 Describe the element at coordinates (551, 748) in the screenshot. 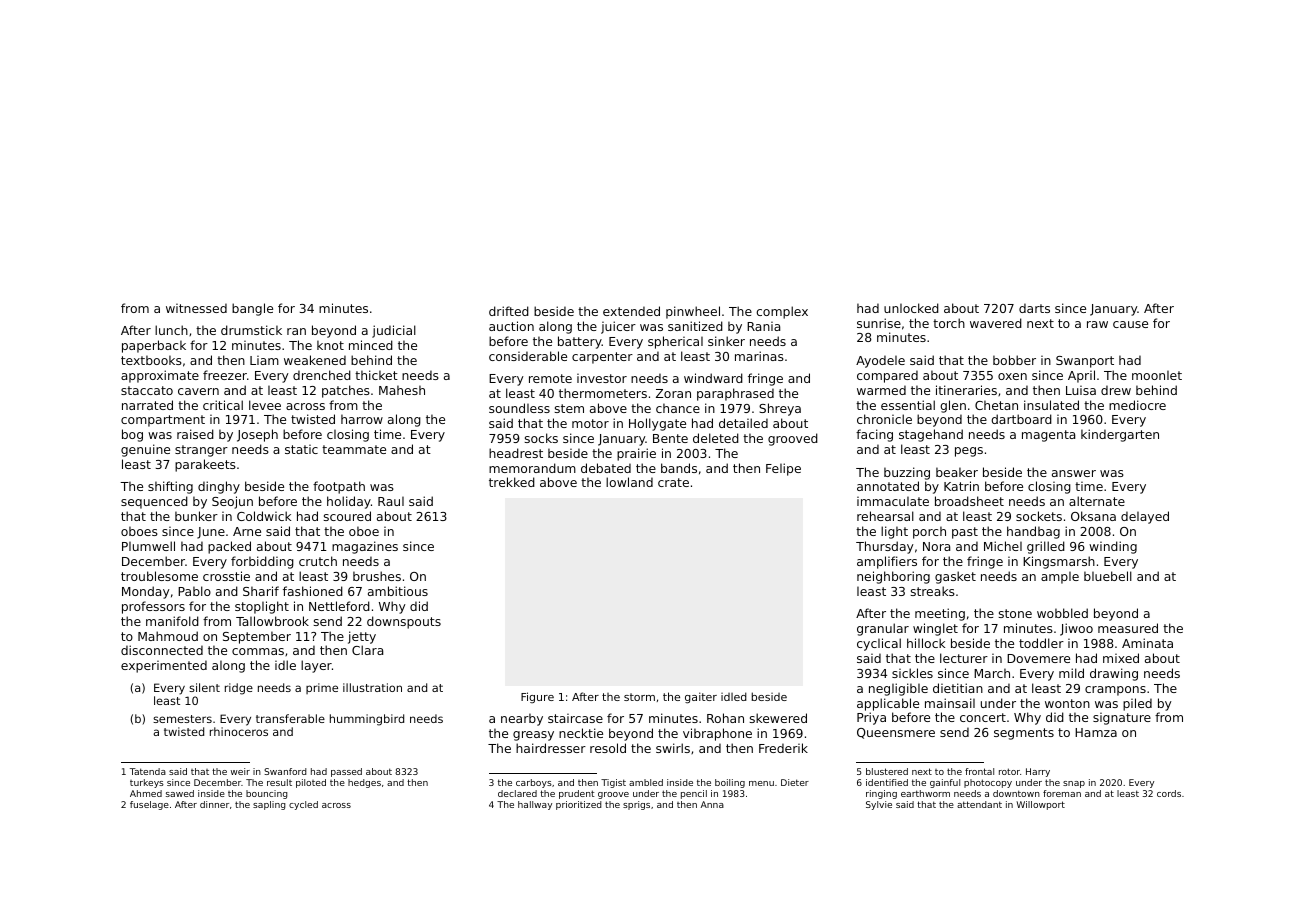

I see `hairdresser` at that location.
